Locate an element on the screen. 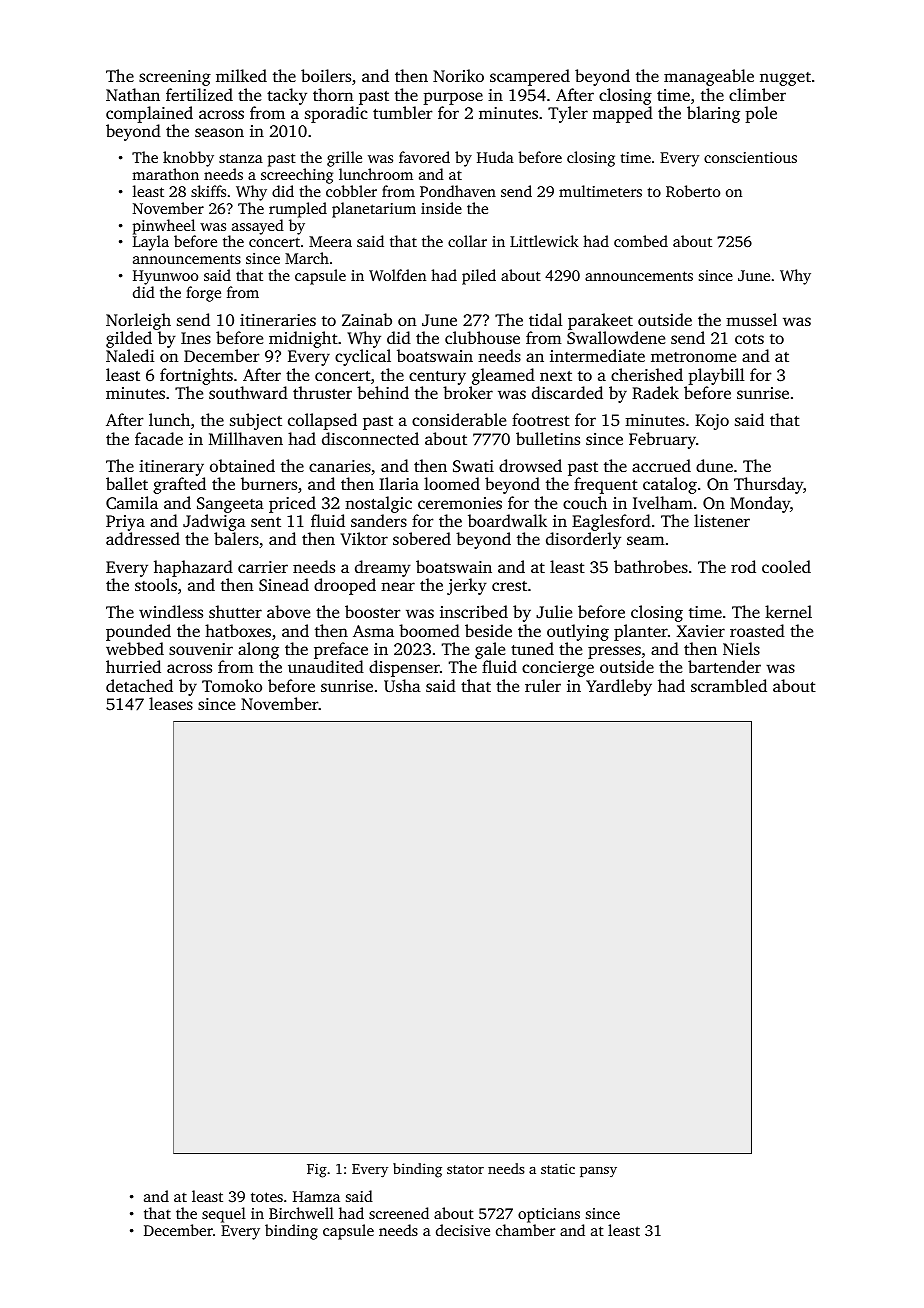  combed is located at coordinates (641, 241).
